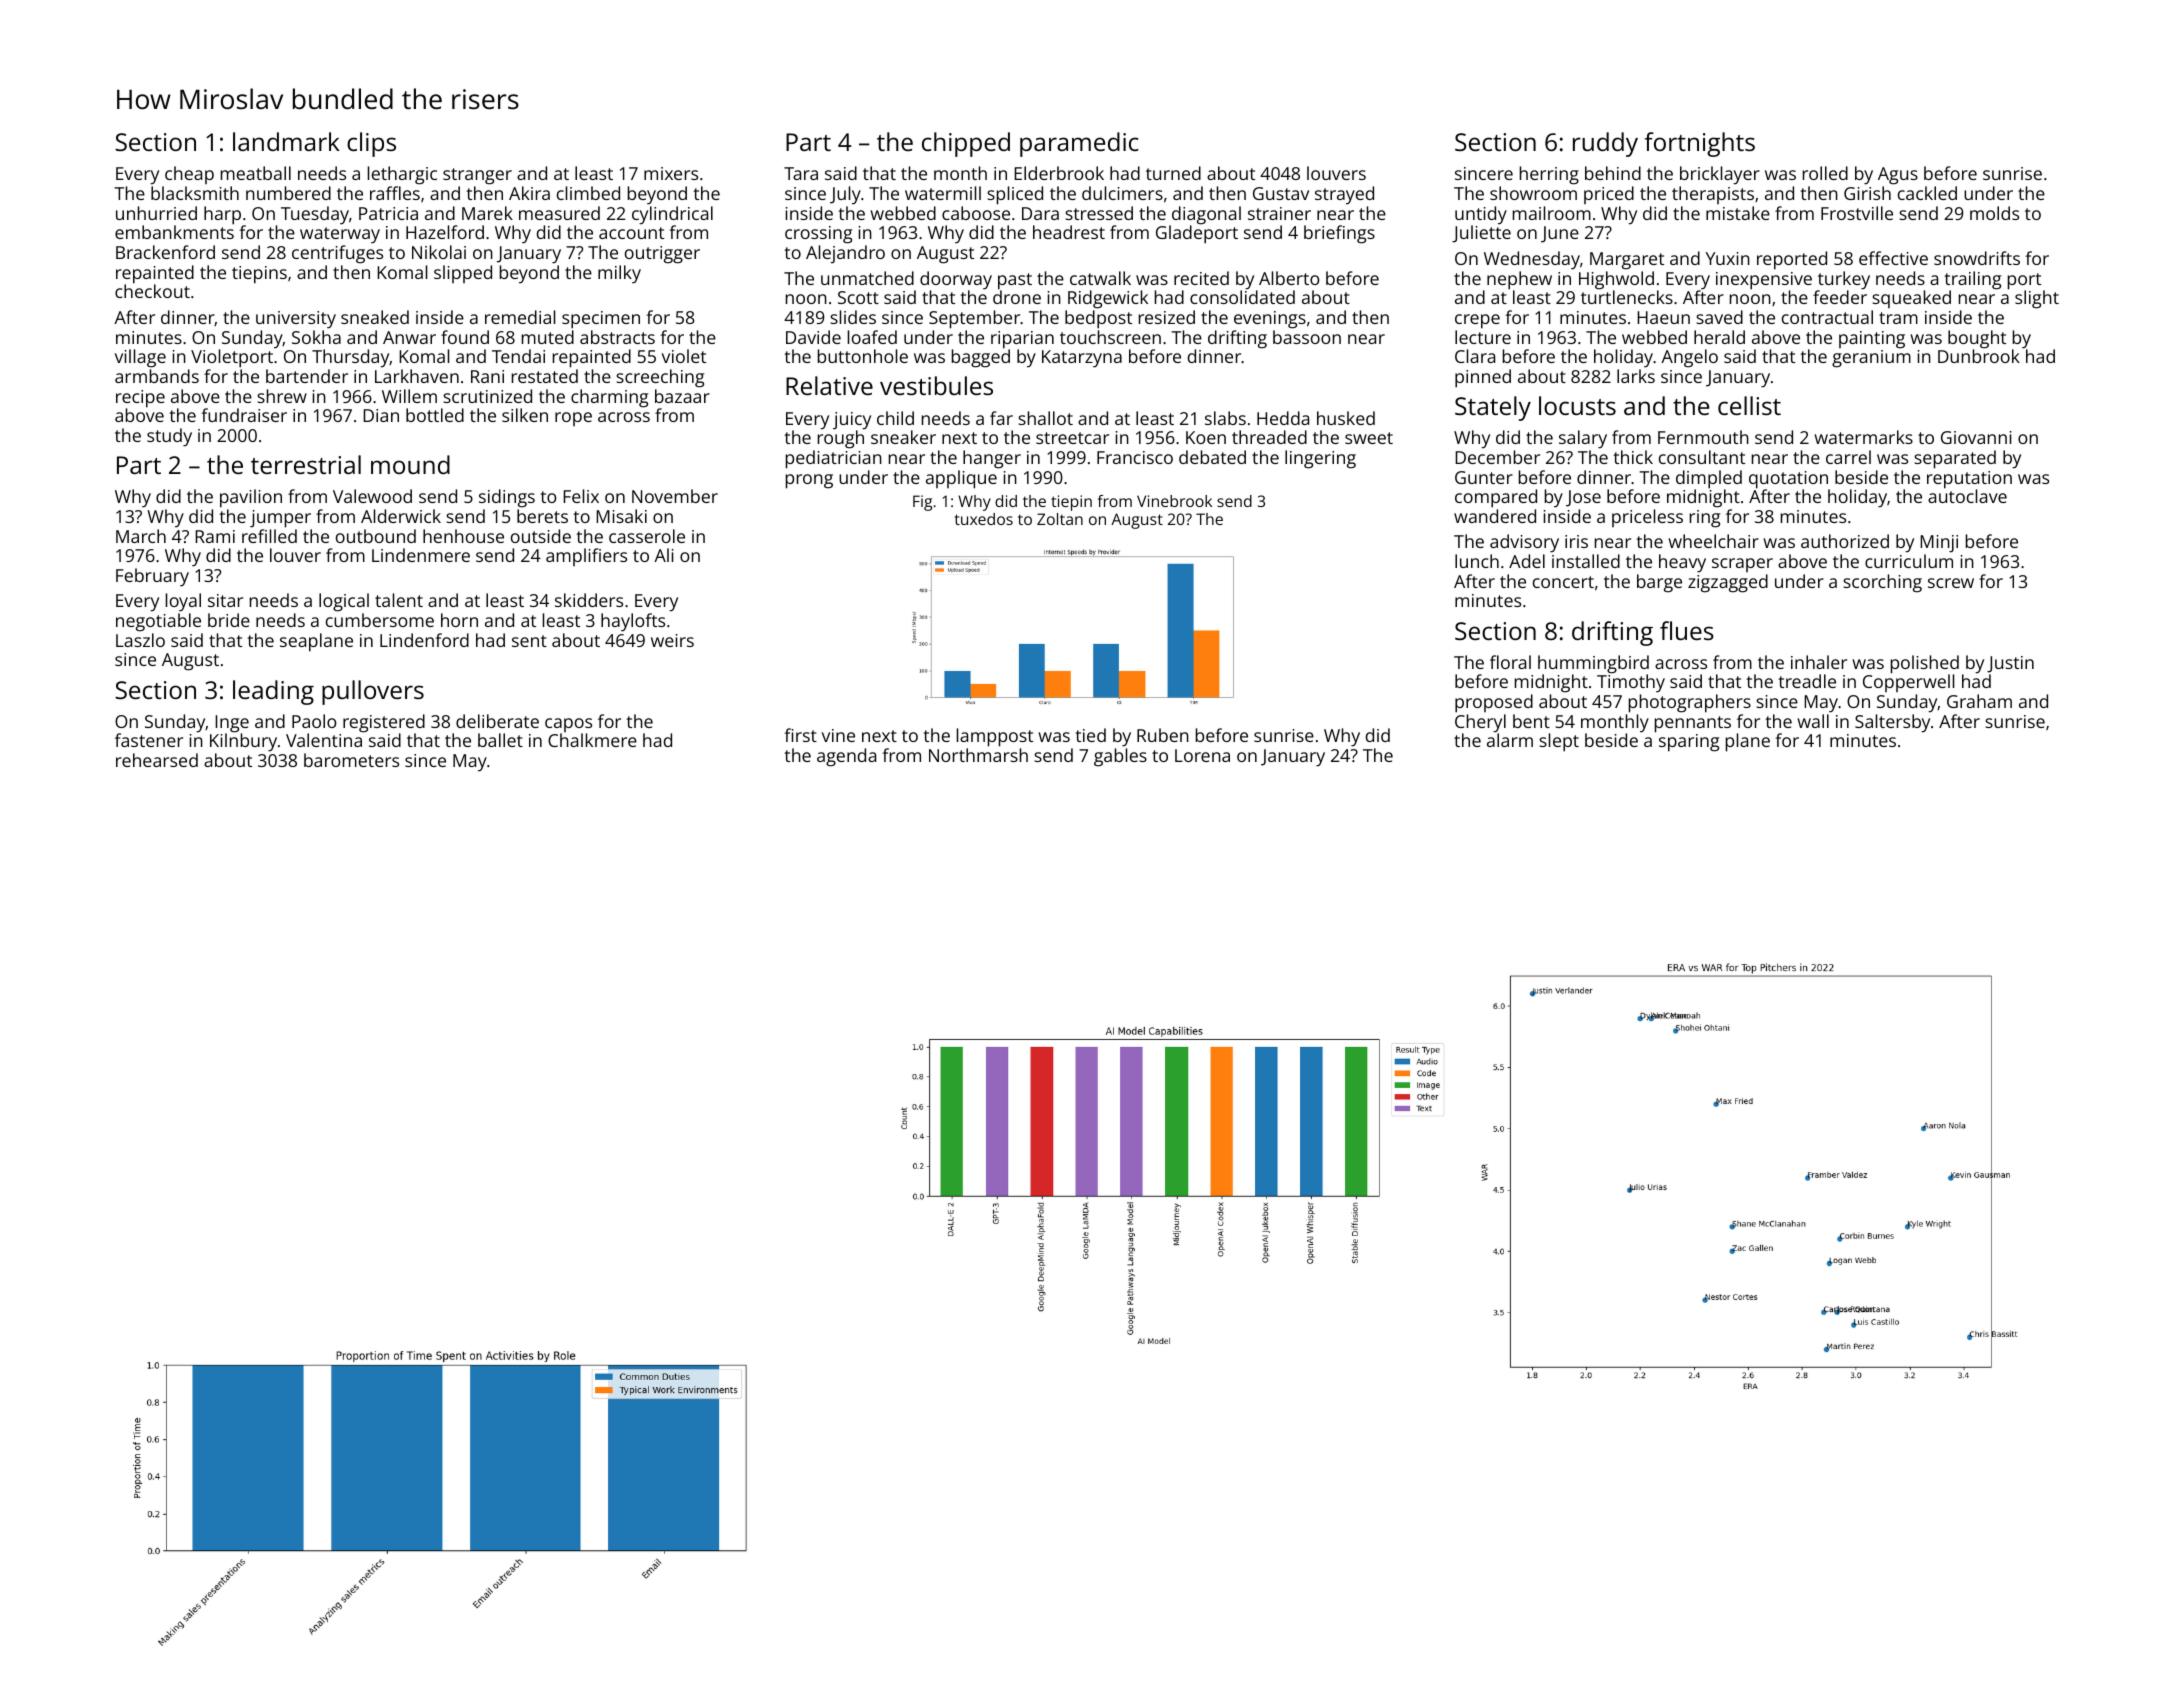 The height and width of the screenshot is (1683, 2178). What do you see at coordinates (140, 640) in the screenshot?
I see `Laszlo` at bounding box center [140, 640].
